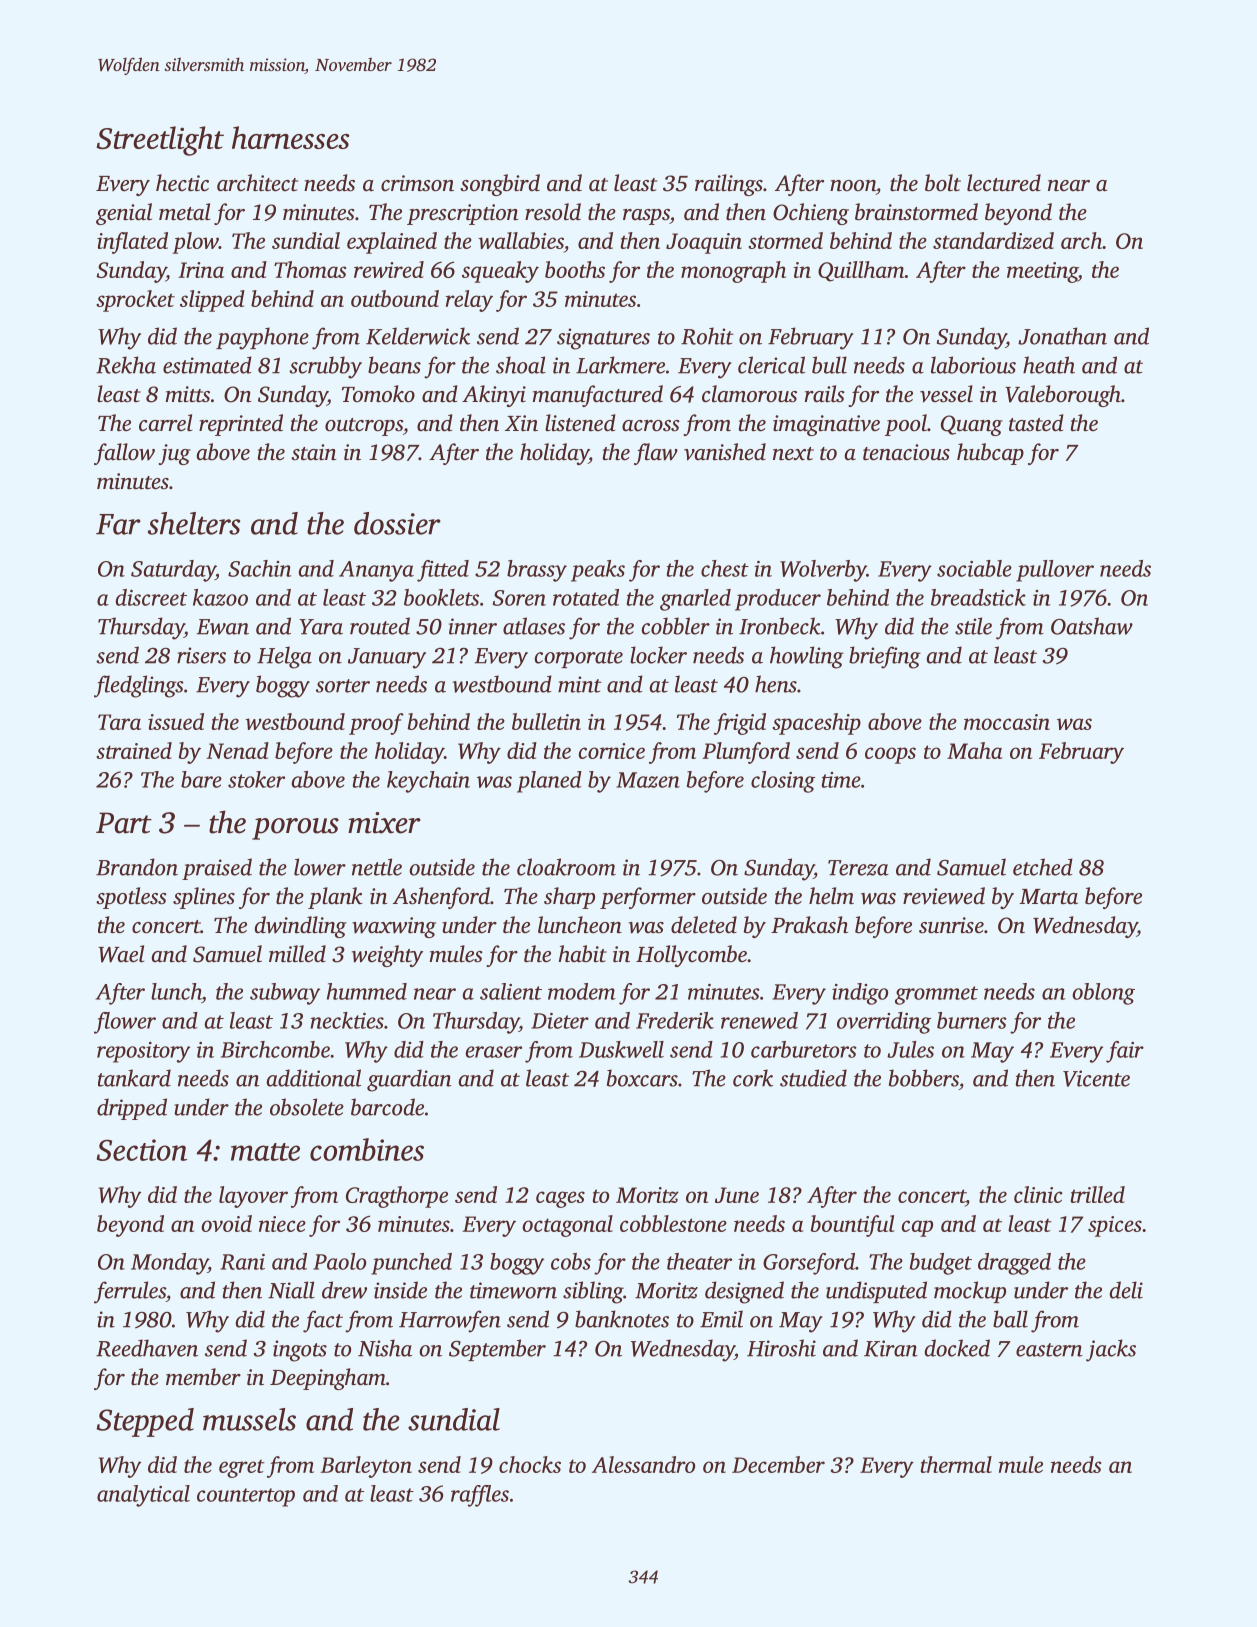 Image resolution: width=1257 pixels, height=1627 pixels. What do you see at coordinates (143, 1052) in the screenshot?
I see `repository` at bounding box center [143, 1052].
